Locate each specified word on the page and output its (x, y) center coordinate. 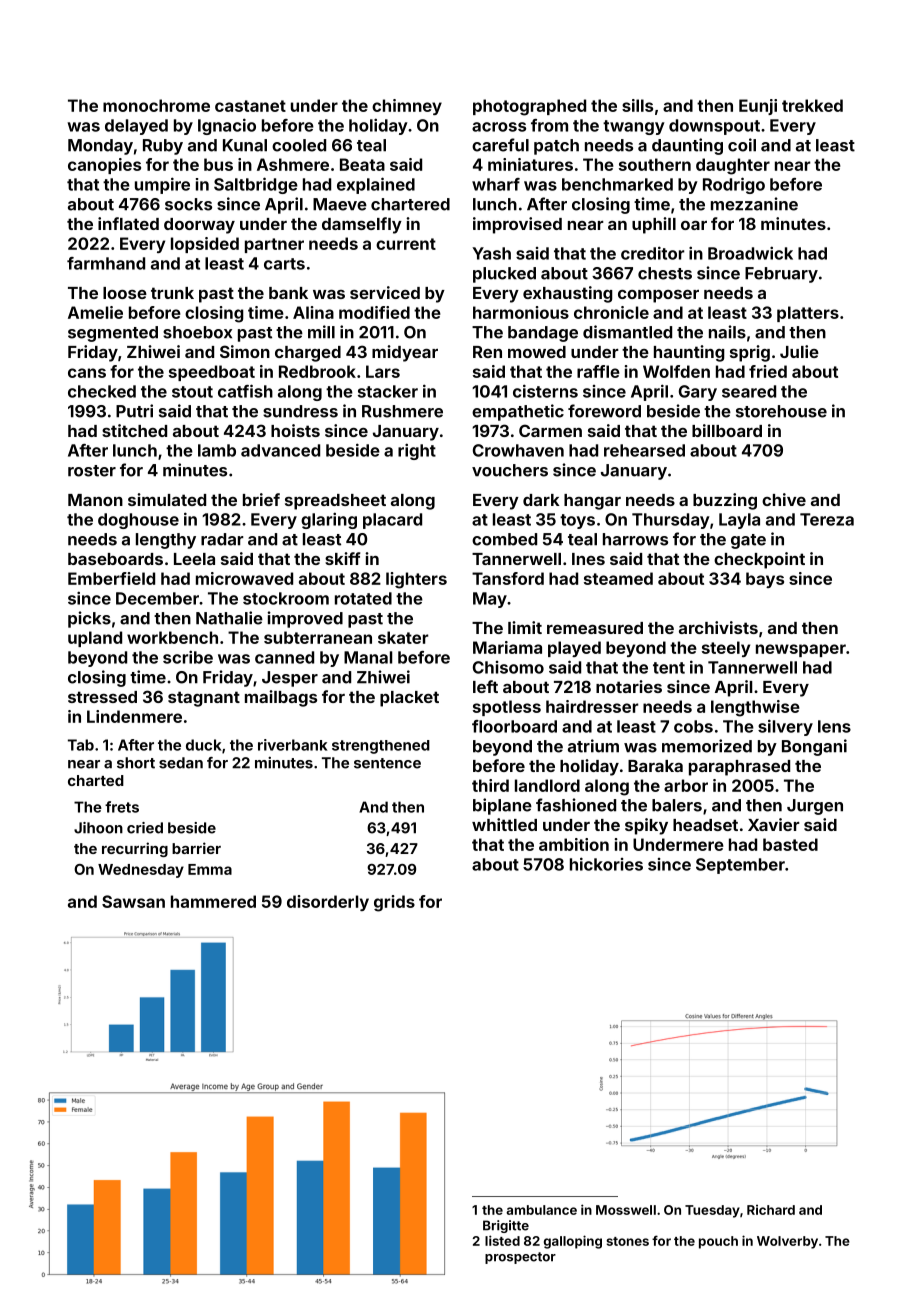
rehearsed (644, 450)
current (406, 244)
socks (188, 204)
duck (203, 745)
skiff (343, 558)
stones (627, 1241)
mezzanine (754, 204)
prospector (520, 1258)
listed (502, 1240)
